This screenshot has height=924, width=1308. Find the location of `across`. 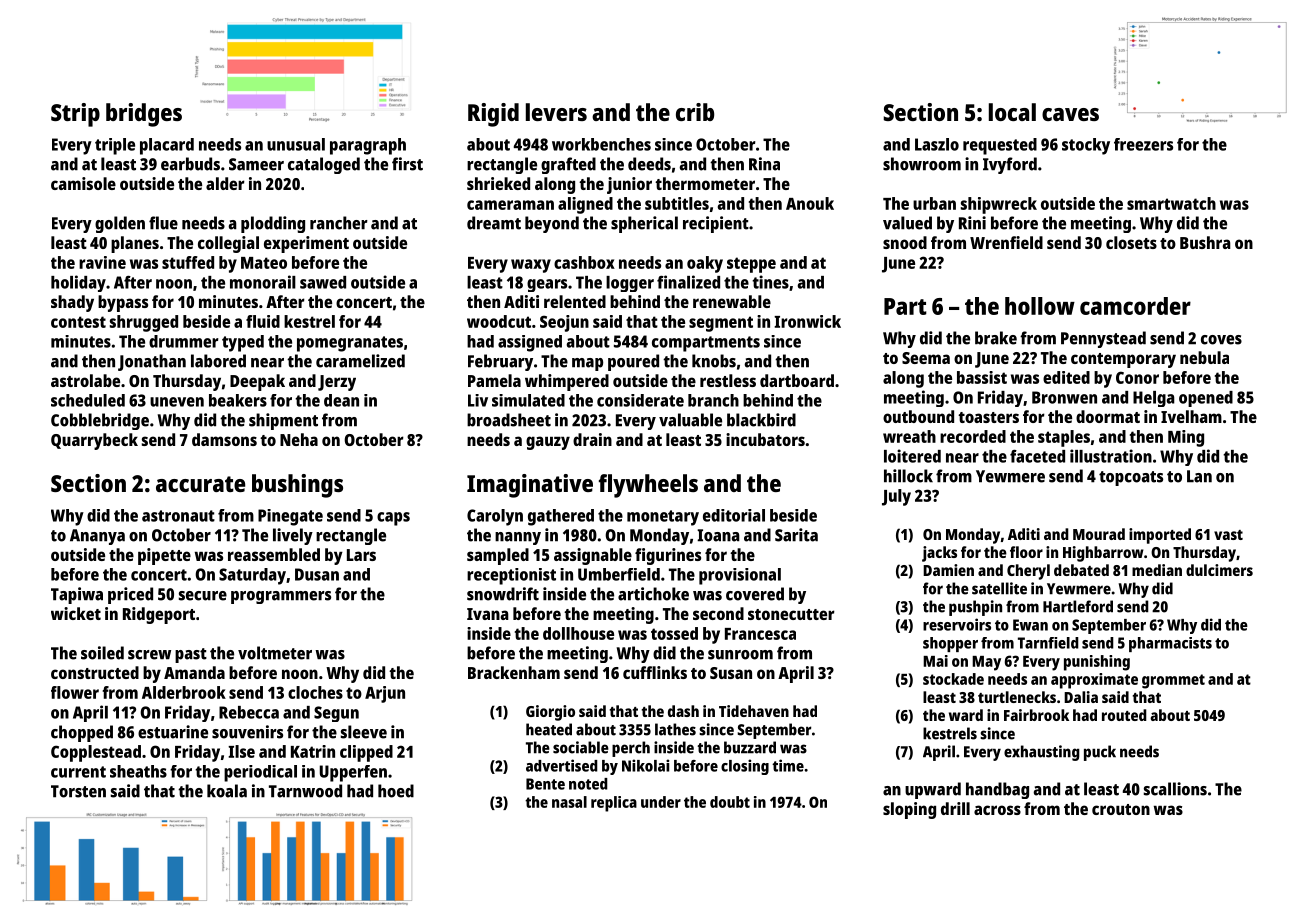

across is located at coordinates (997, 810).
